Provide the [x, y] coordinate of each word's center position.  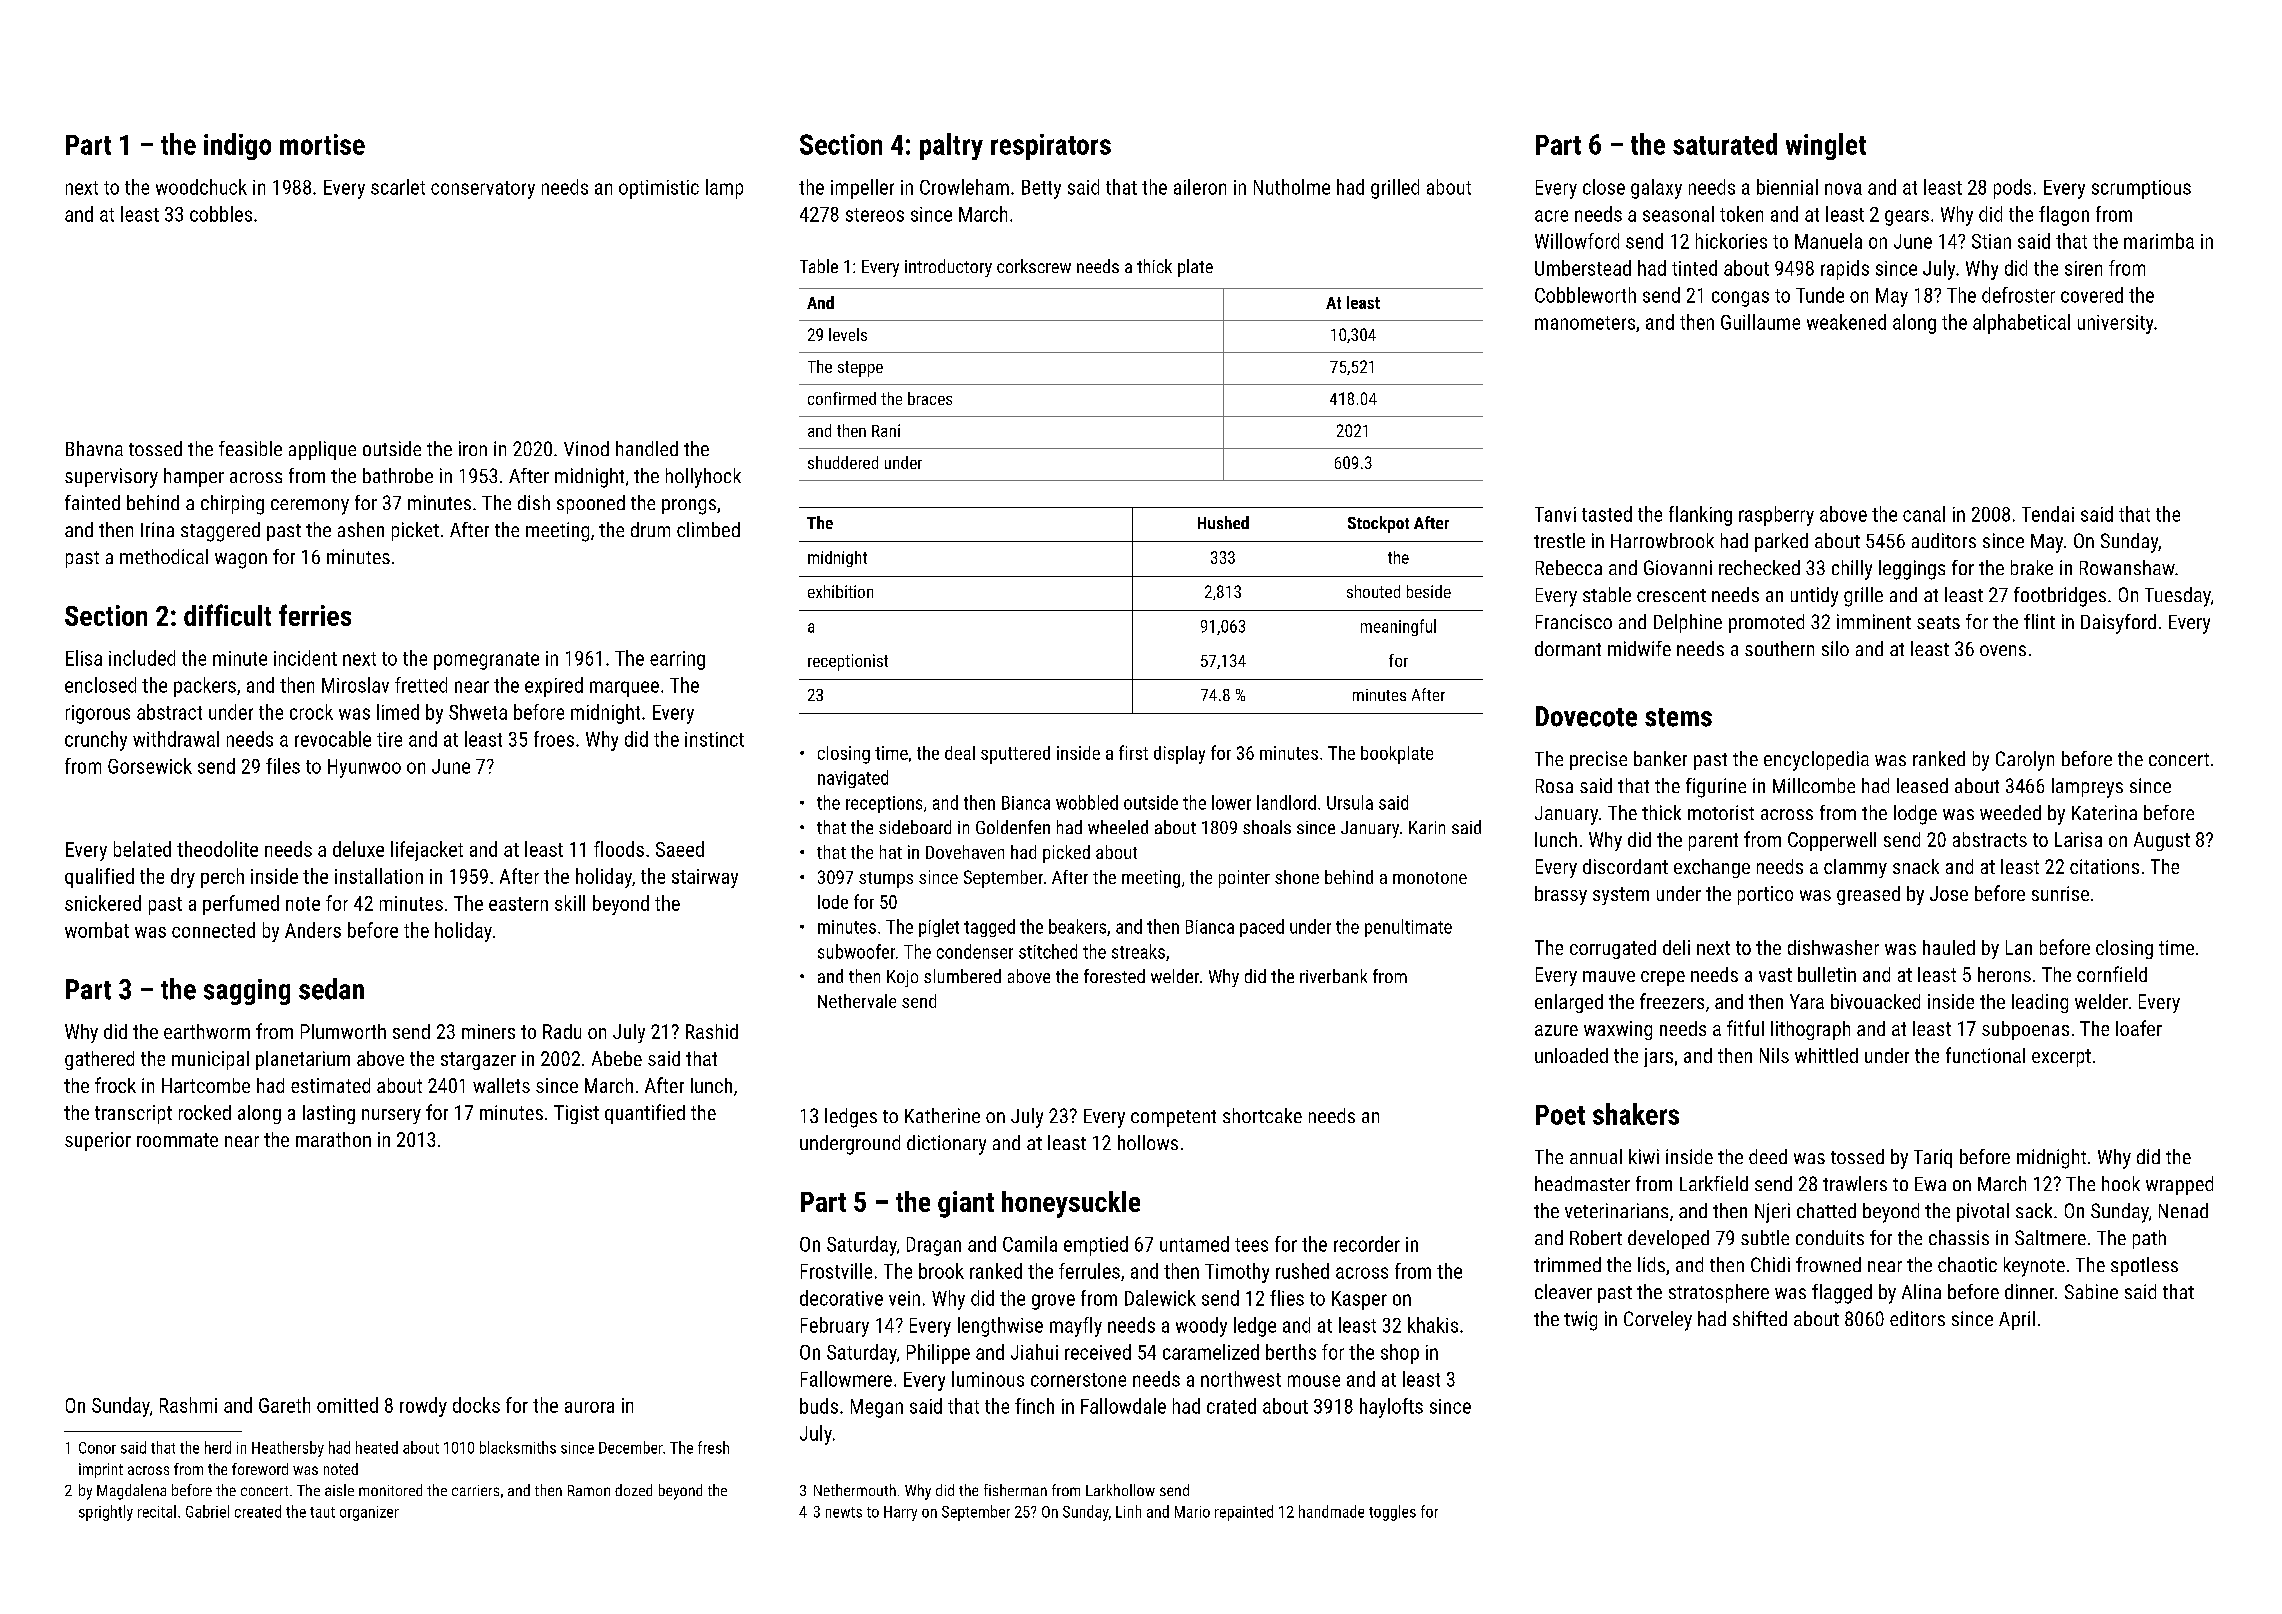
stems [1678, 717]
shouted [1373, 591]
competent [1173, 1118]
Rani [886, 430]
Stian [1991, 241]
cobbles [221, 214]
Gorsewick [150, 766]
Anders [313, 930]
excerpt [2061, 1058]
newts [844, 1512]
